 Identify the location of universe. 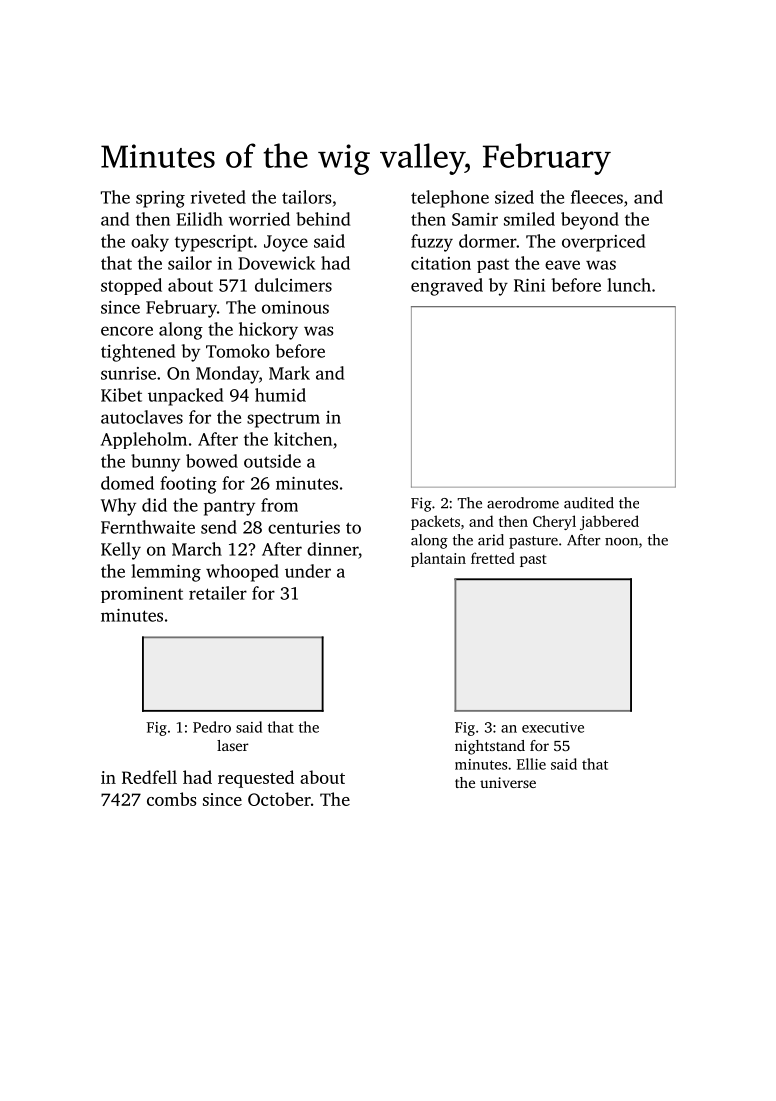
(508, 782).
